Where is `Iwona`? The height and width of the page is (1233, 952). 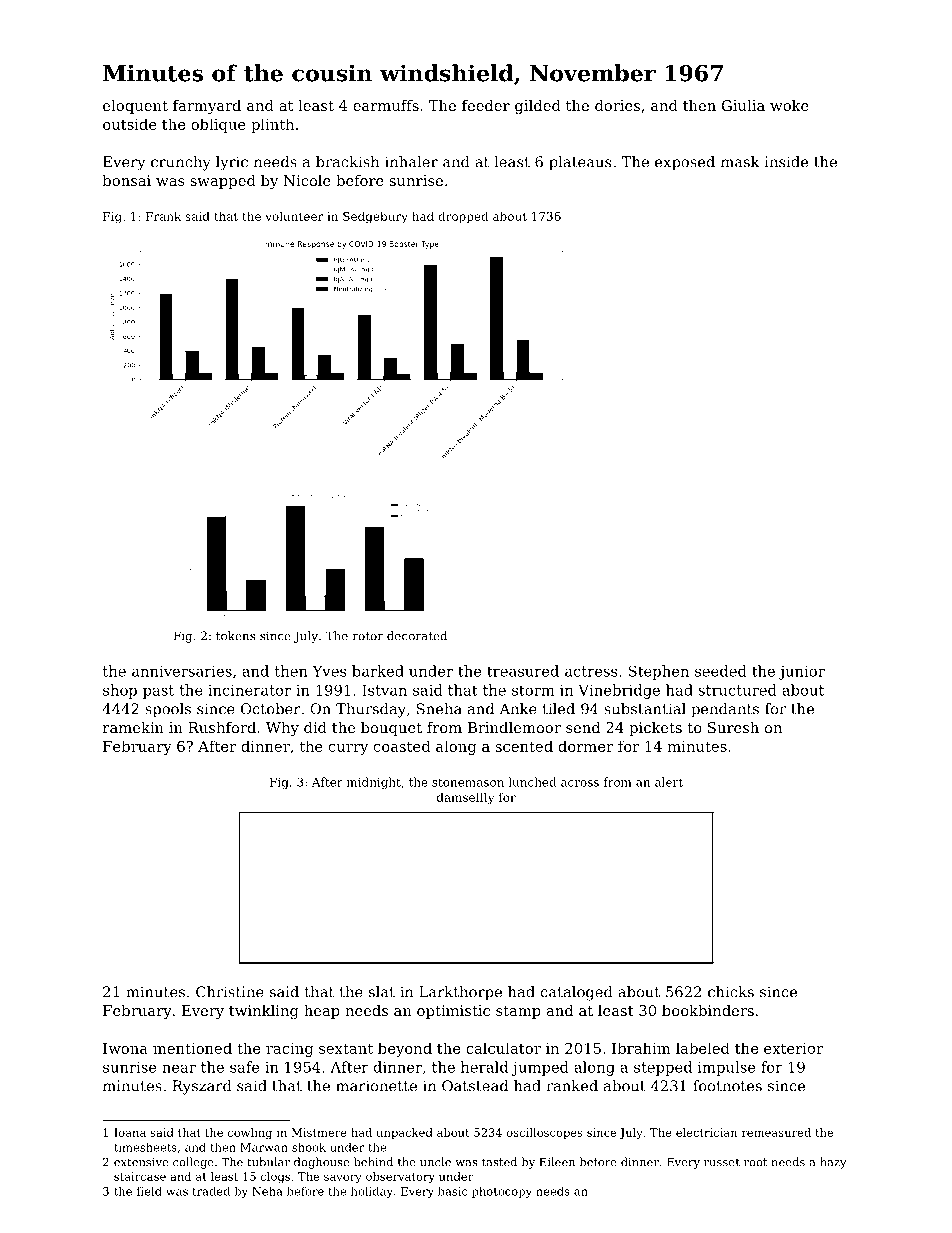 Iwona is located at coordinates (125, 1048).
